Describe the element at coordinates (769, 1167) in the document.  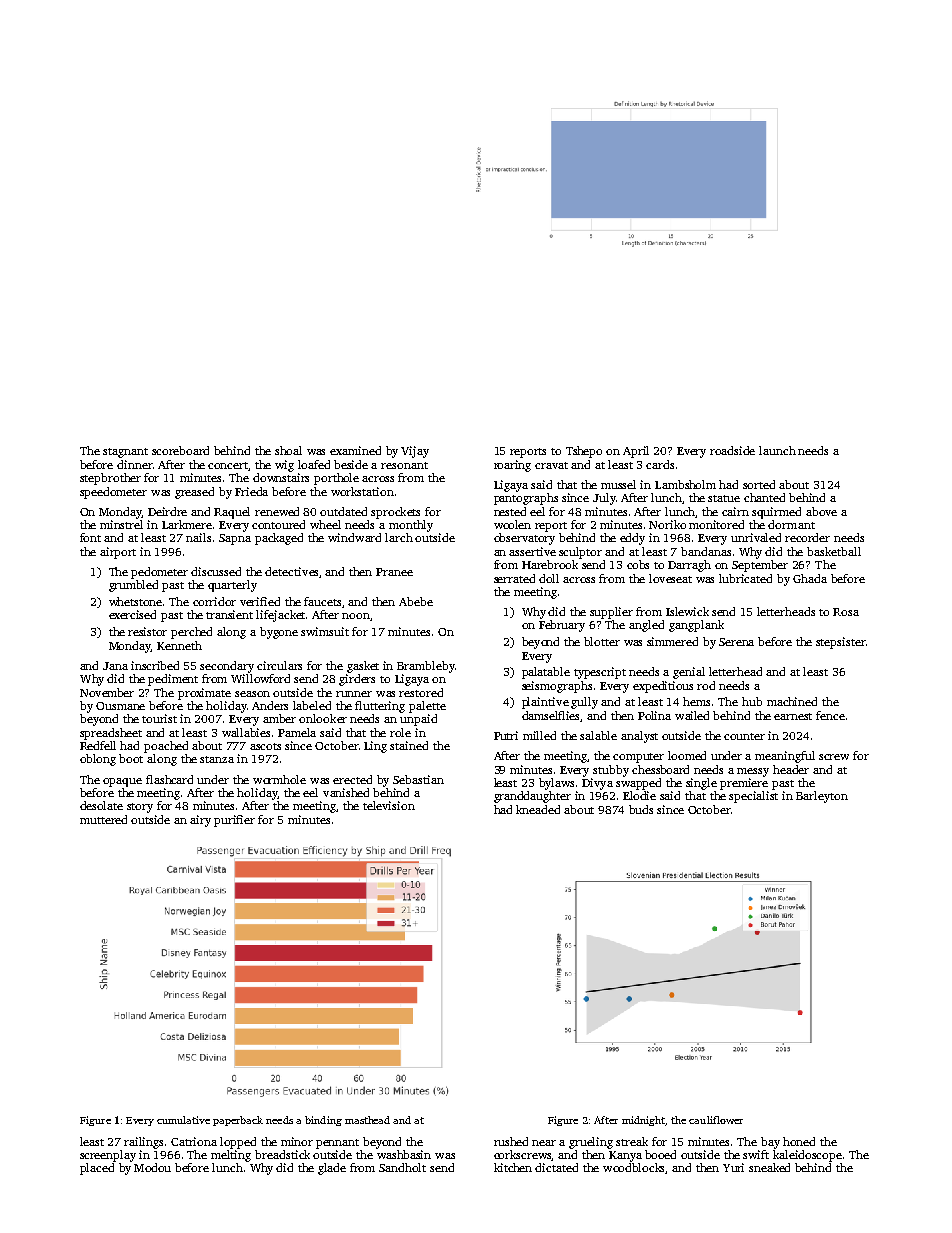
I see `sneaked` at that location.
